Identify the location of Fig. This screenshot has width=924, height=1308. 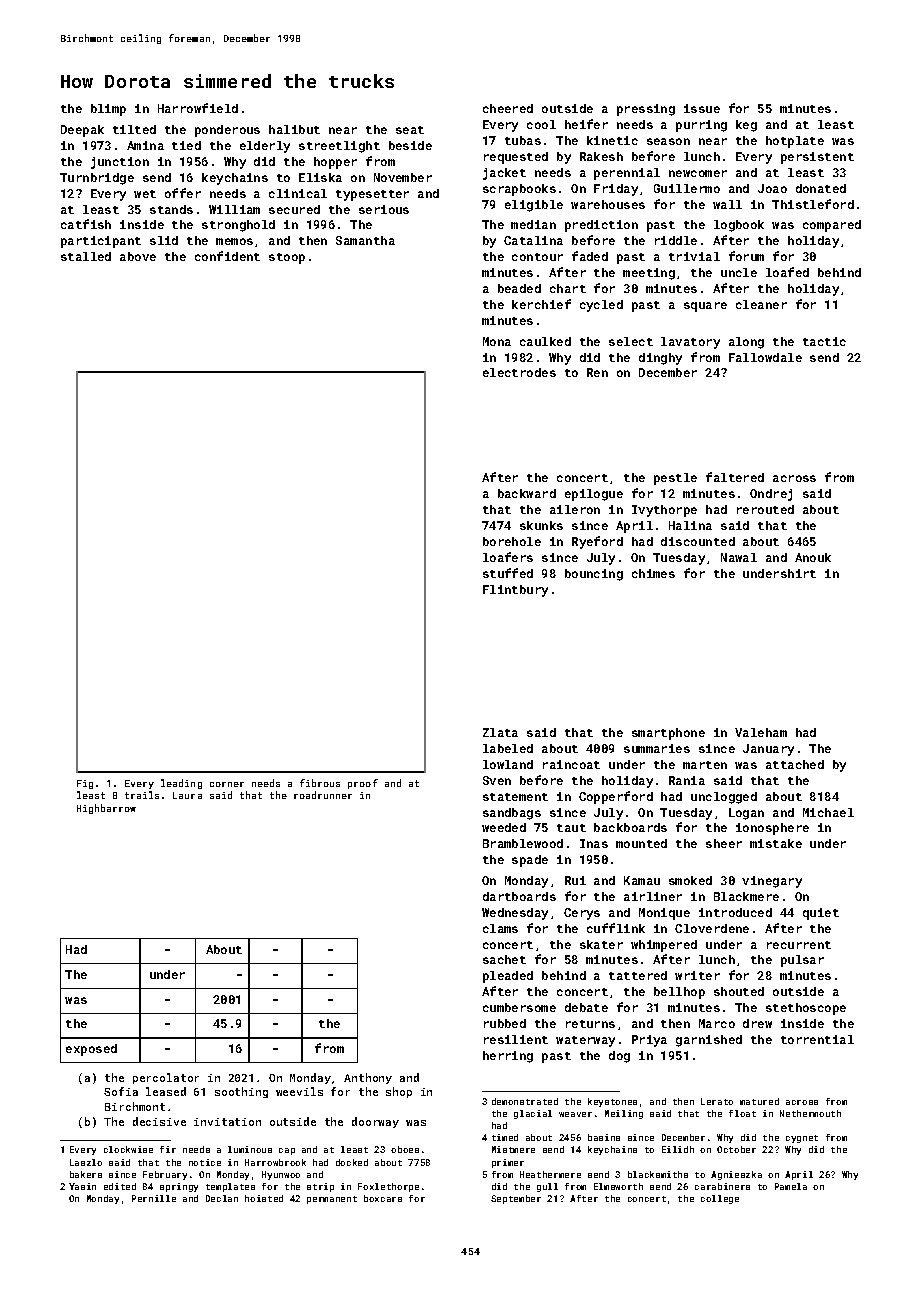
(85, 784).
